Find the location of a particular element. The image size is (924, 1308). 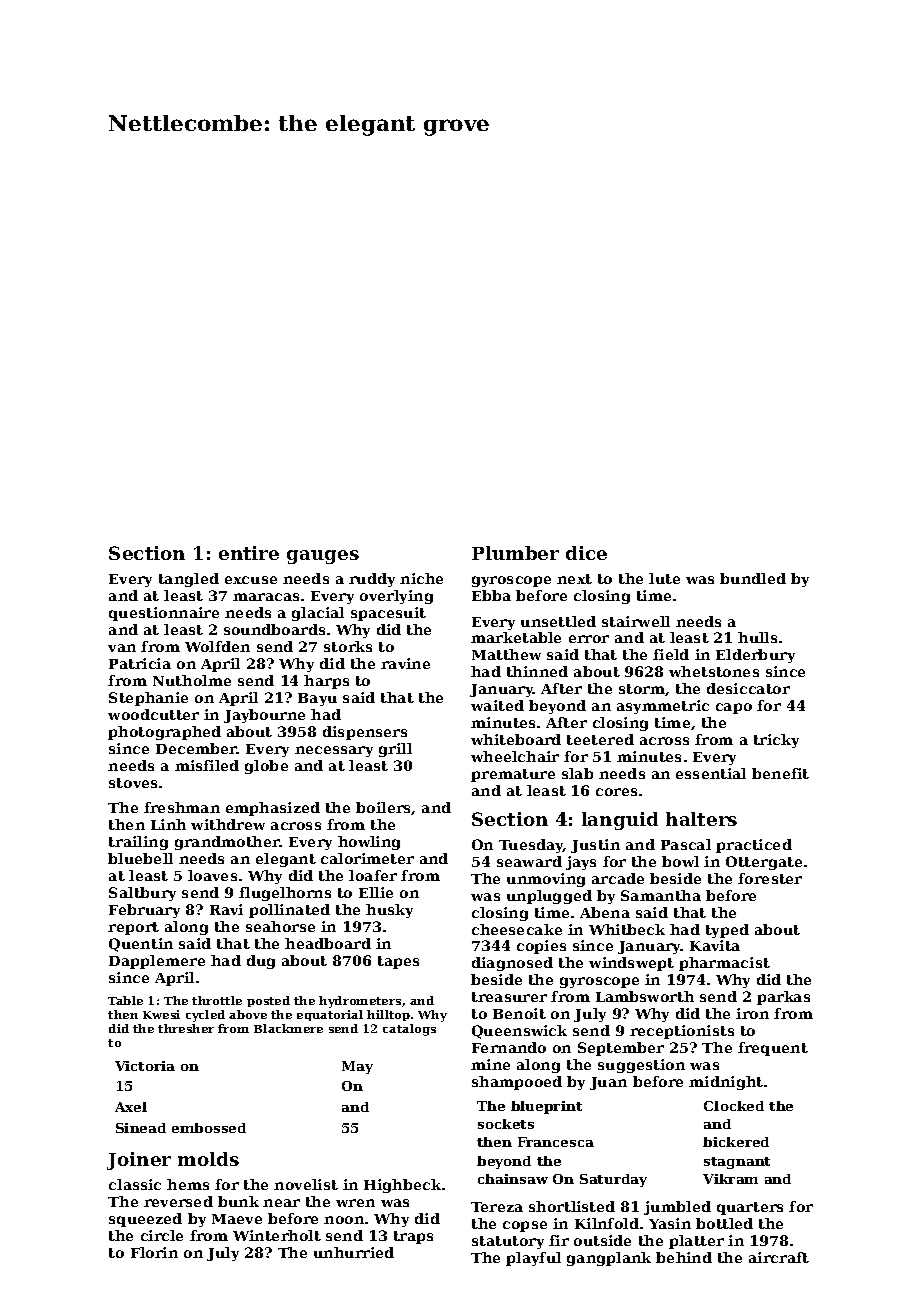

hulls is located at coordinates (757, 637).
